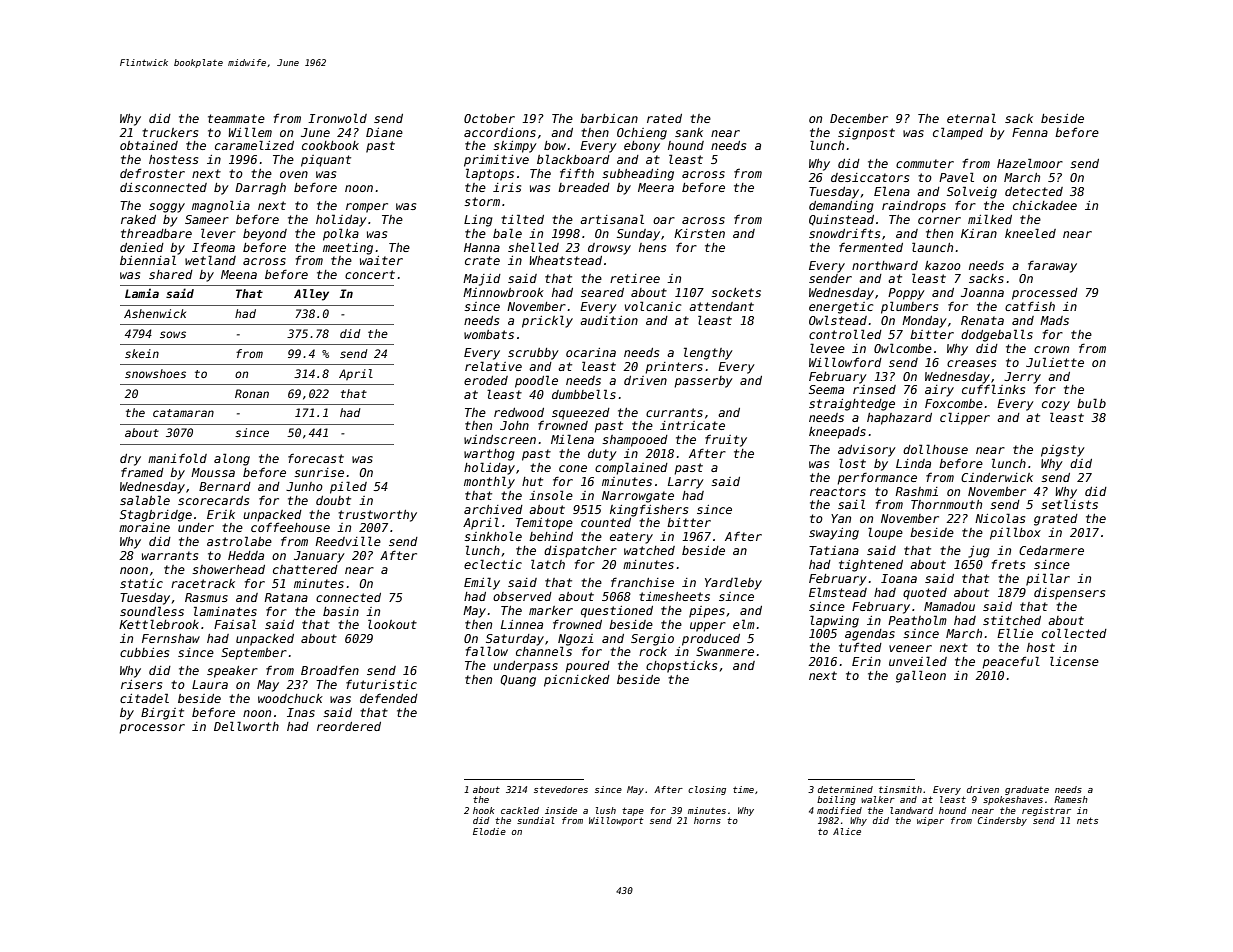 Image resolution: width=1233 pixels, height=952 pixels. I want to click on shampooed, so click(635, 441).
